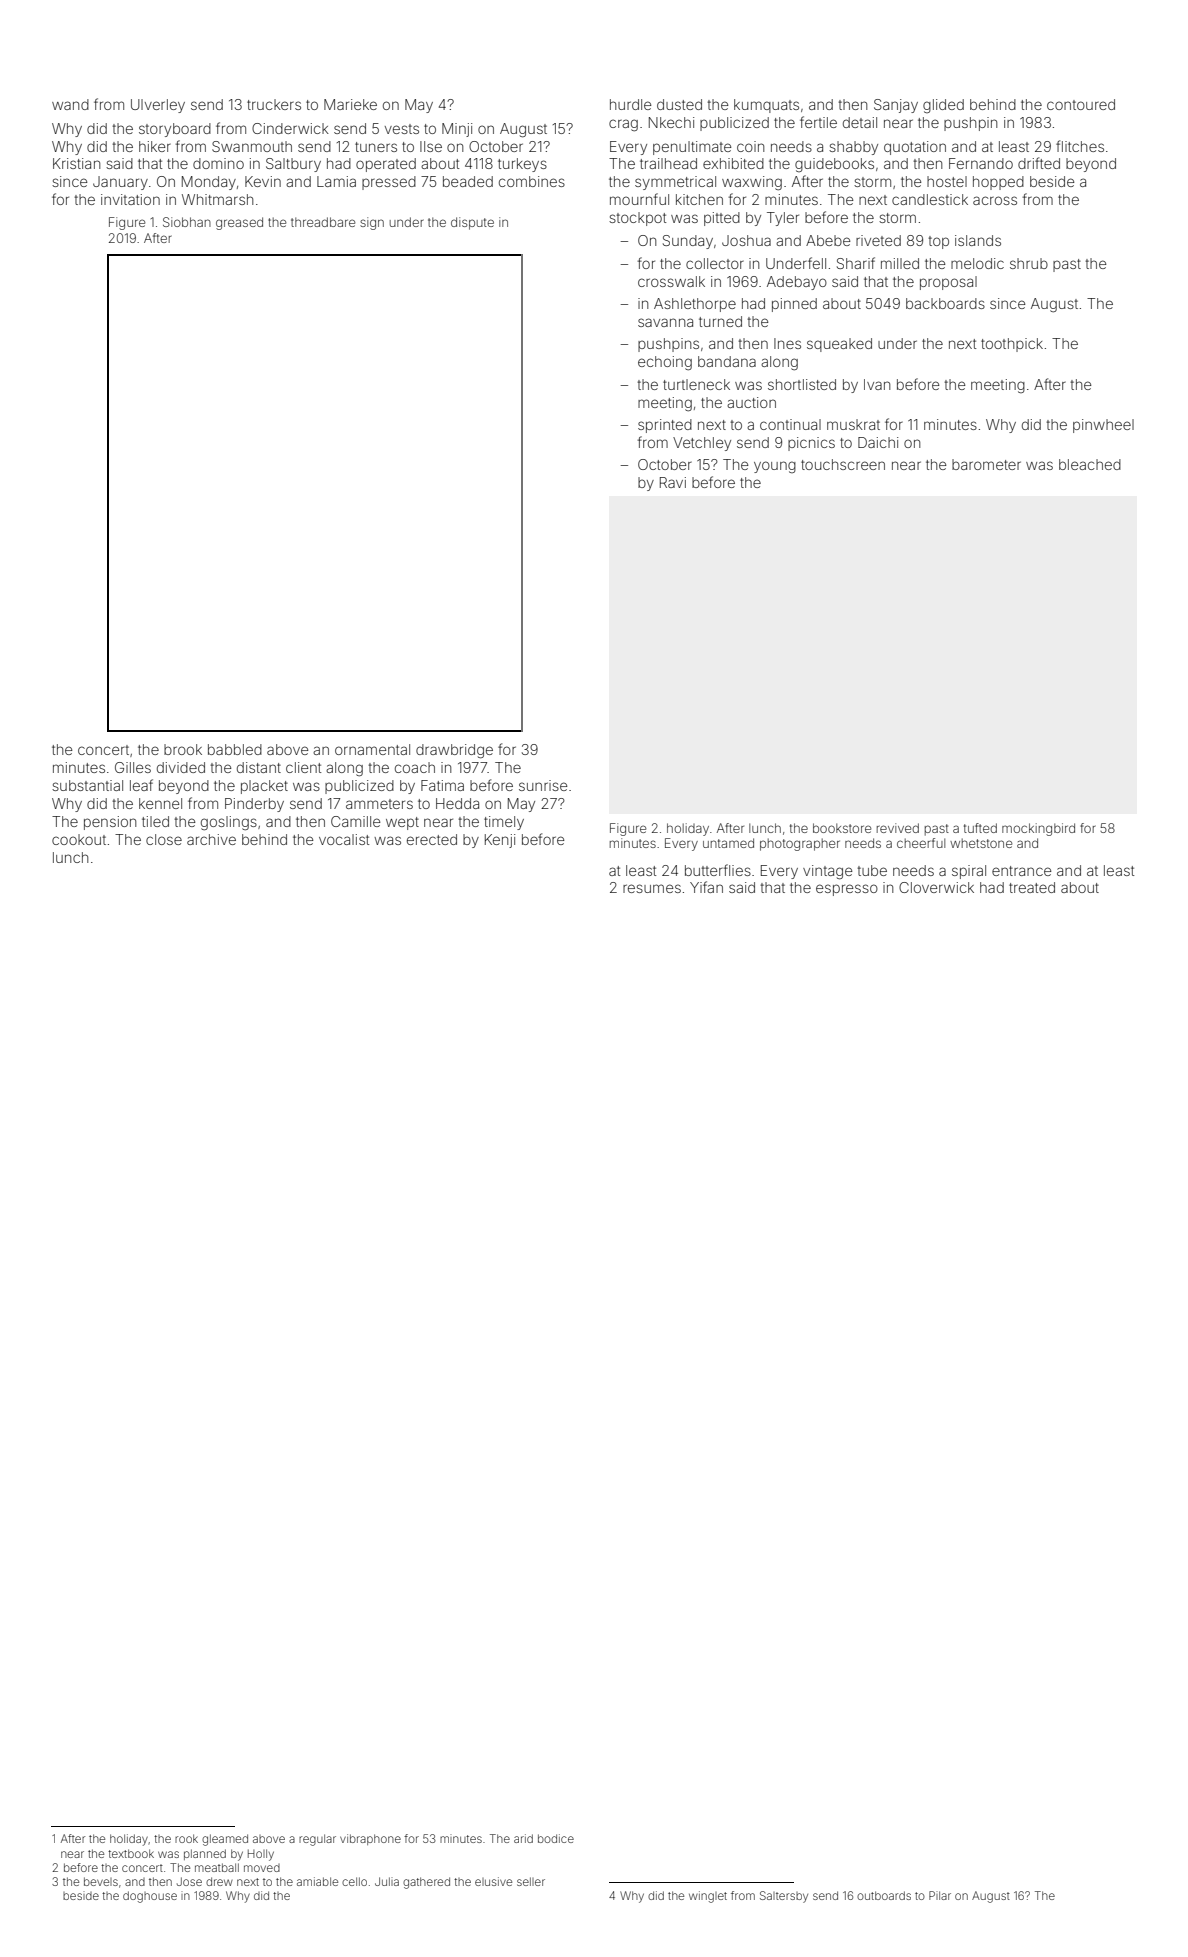 The image size is (1188, 1957). I want to click on textbook, so click(131, 1853).
